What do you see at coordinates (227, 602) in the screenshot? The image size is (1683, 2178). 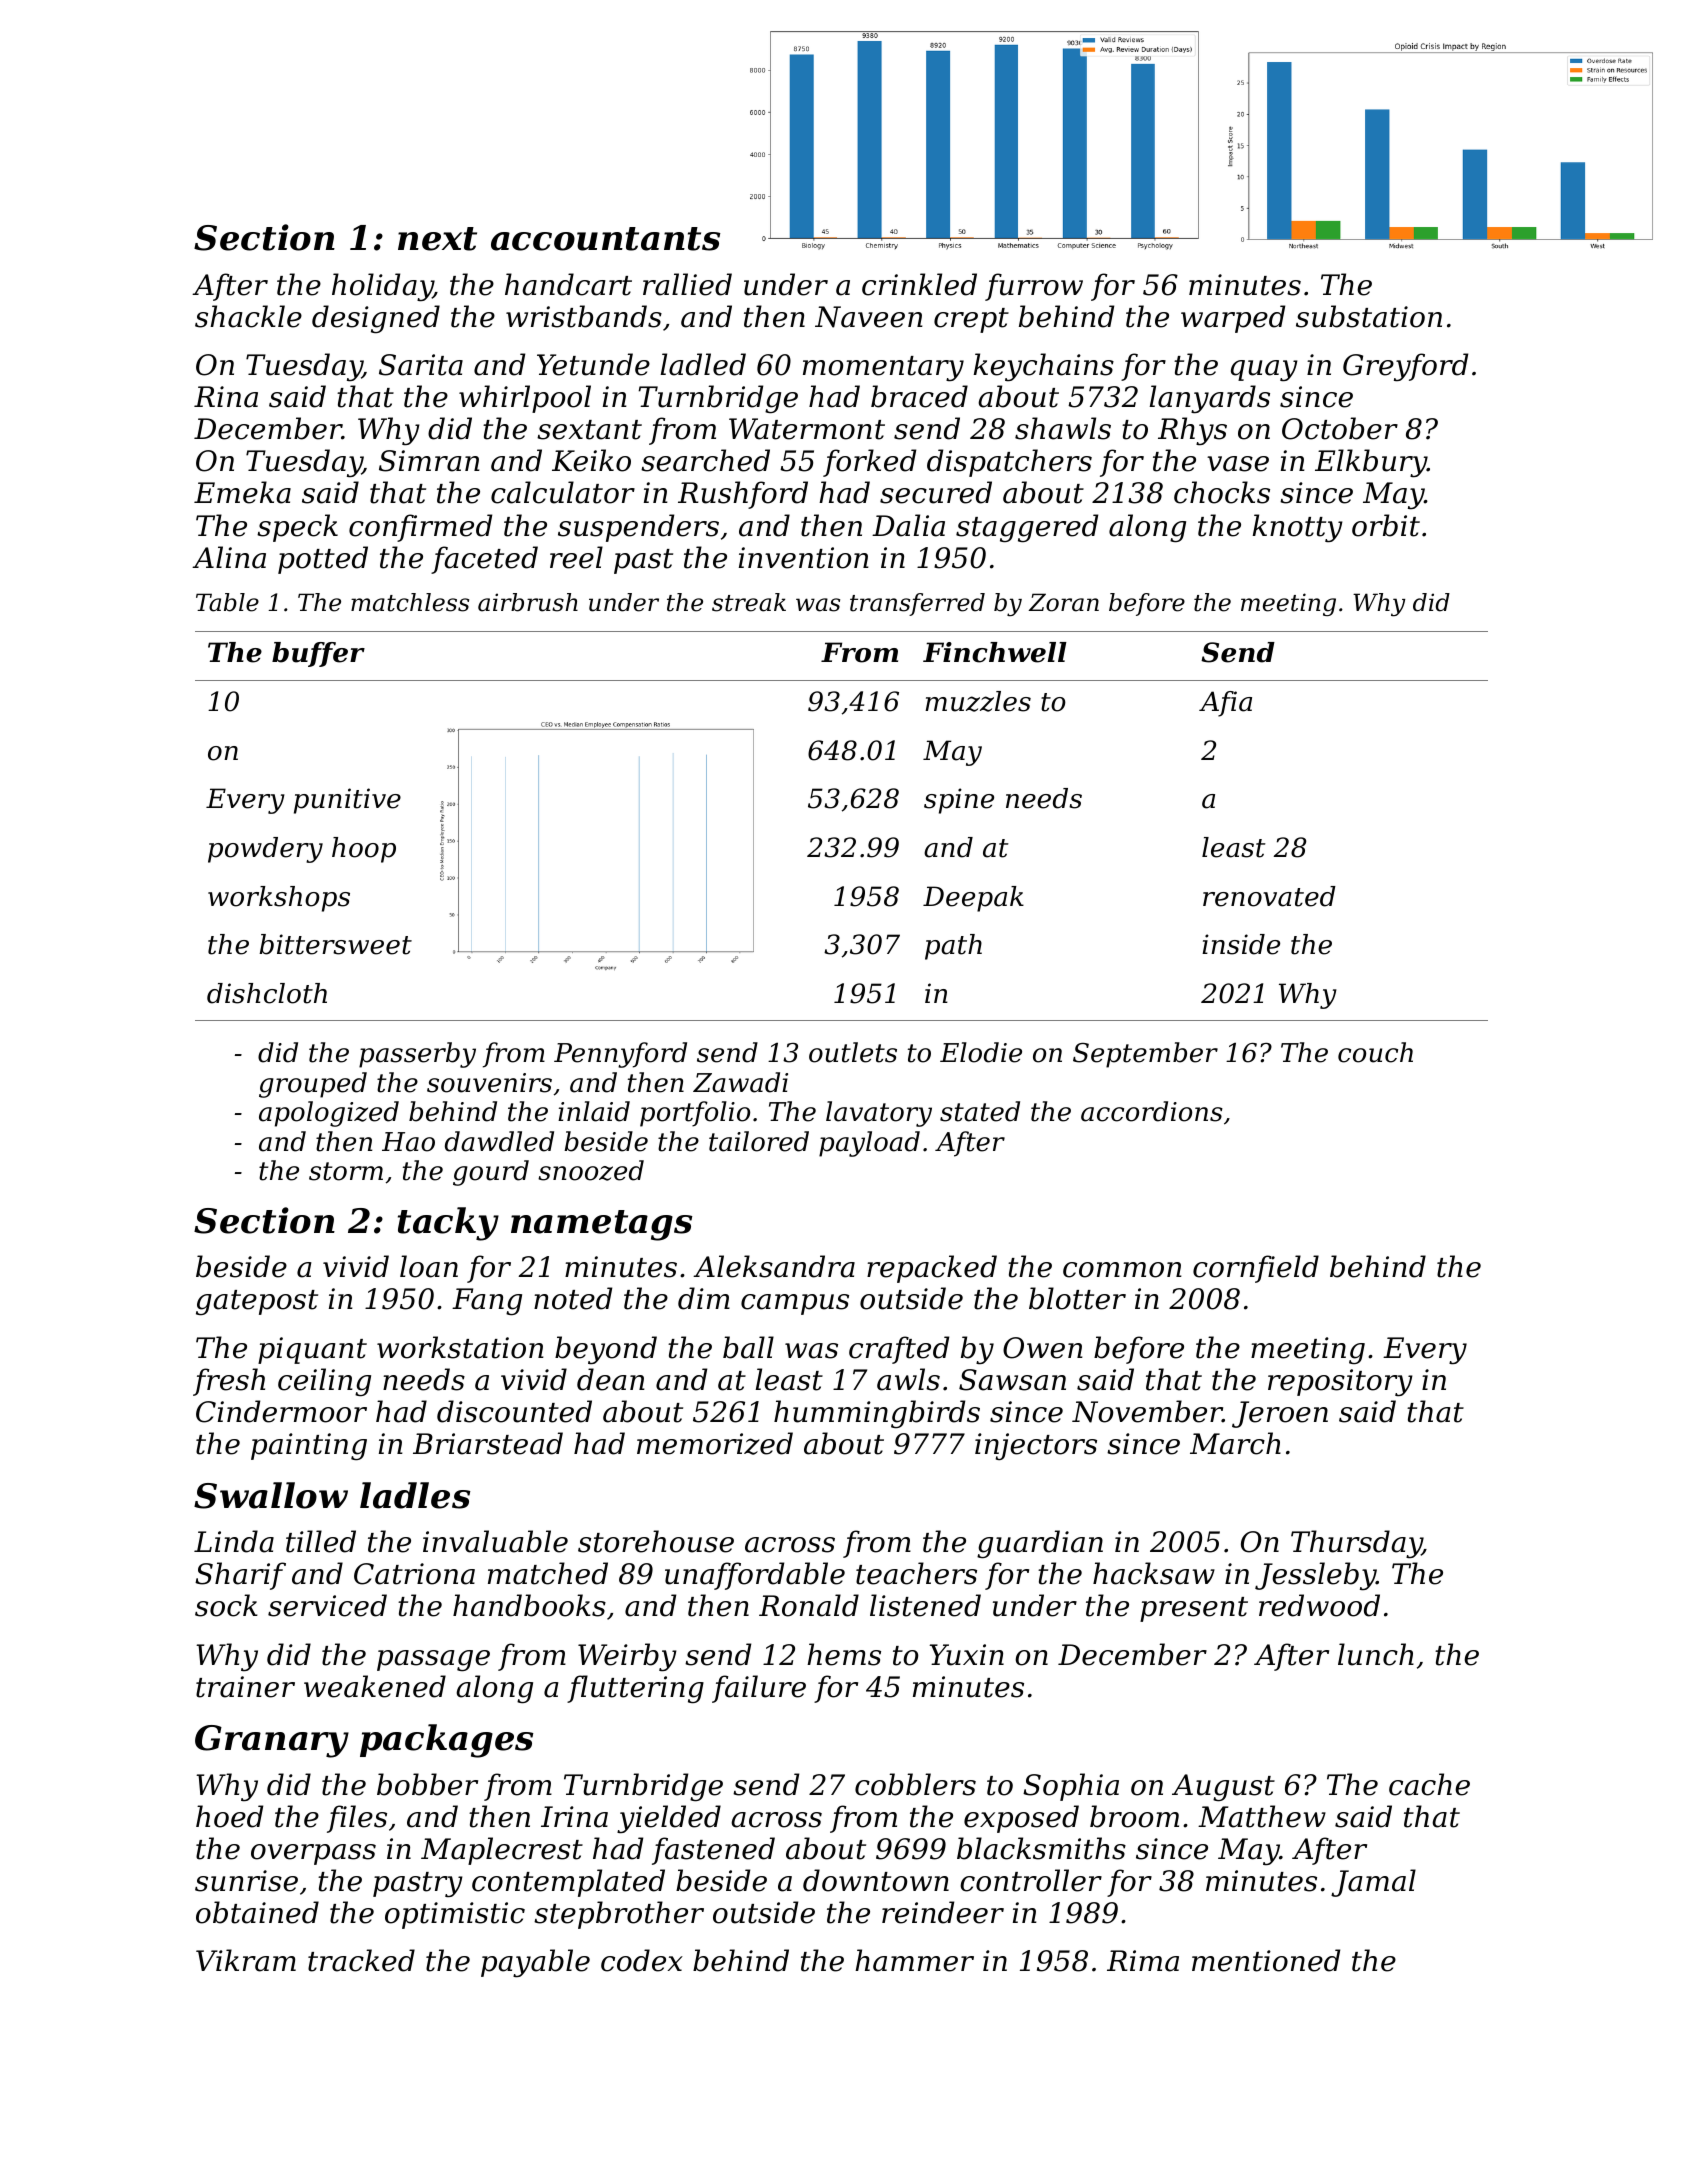 I see `Table` at bounding box center [227, 602].
